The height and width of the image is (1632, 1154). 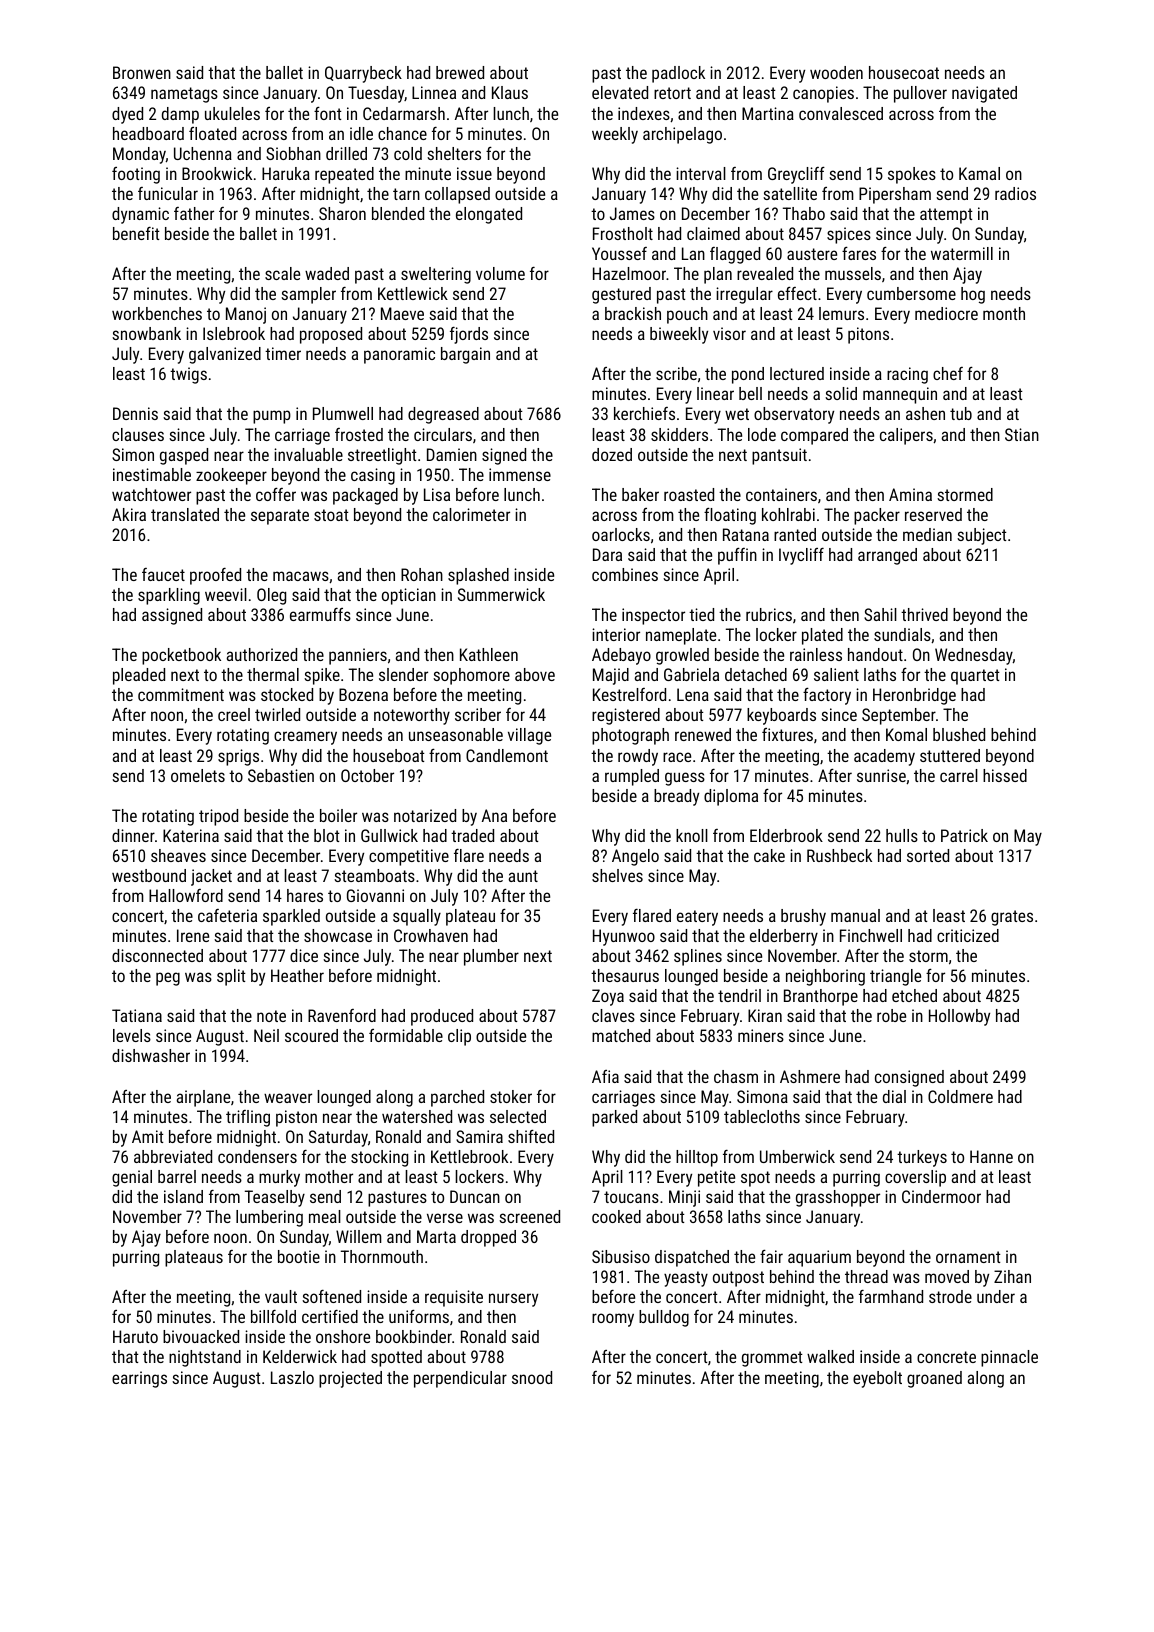 I want to click on tablecloths, so click(x=762, y=1116).
